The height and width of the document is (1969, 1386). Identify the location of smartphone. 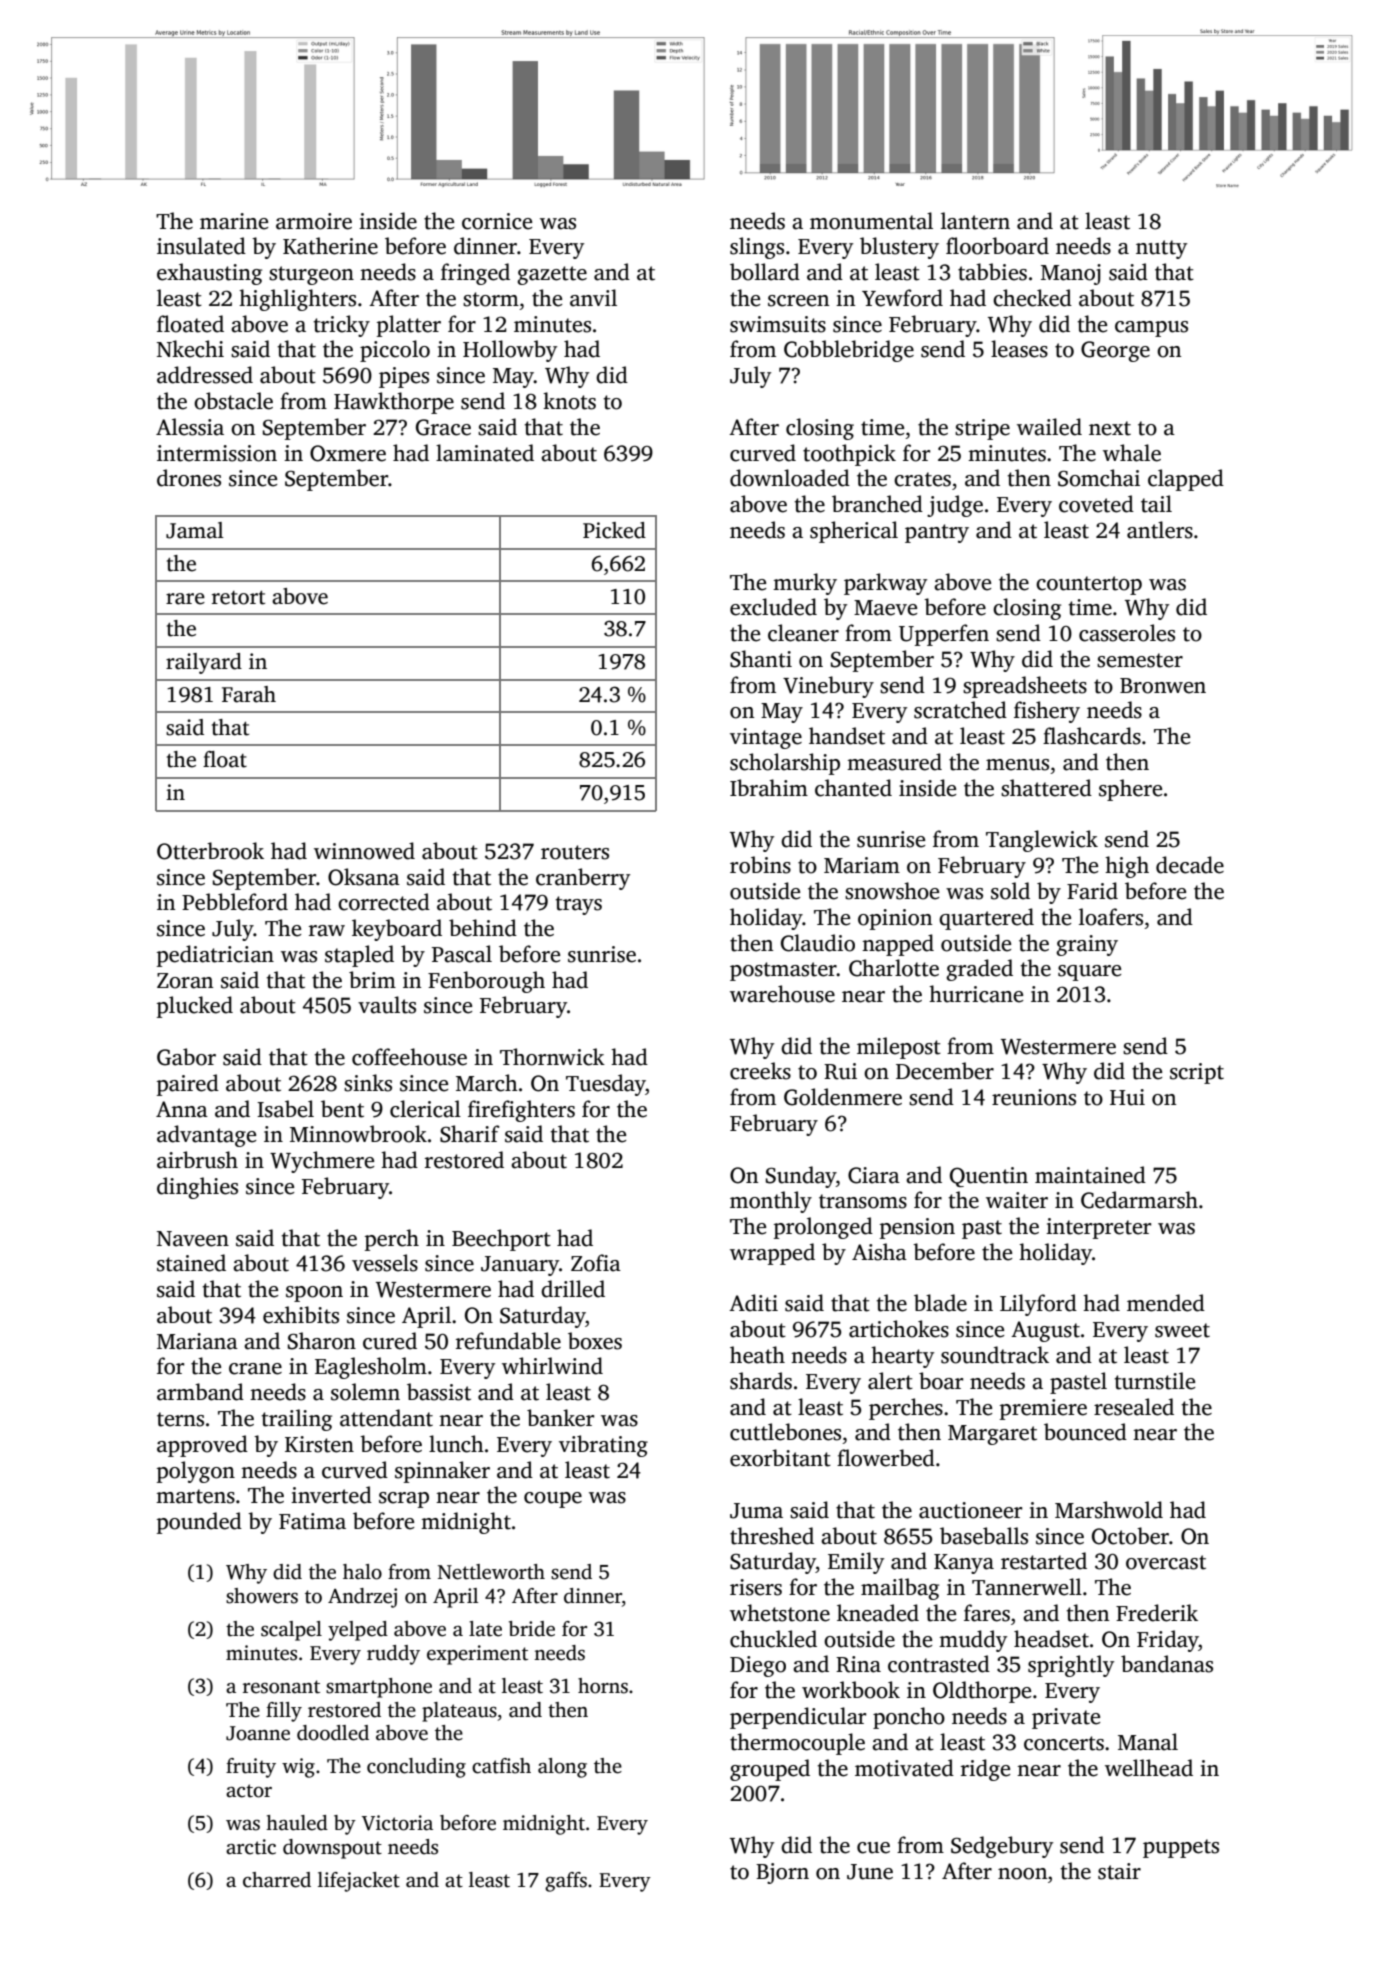
(379, 1688).
